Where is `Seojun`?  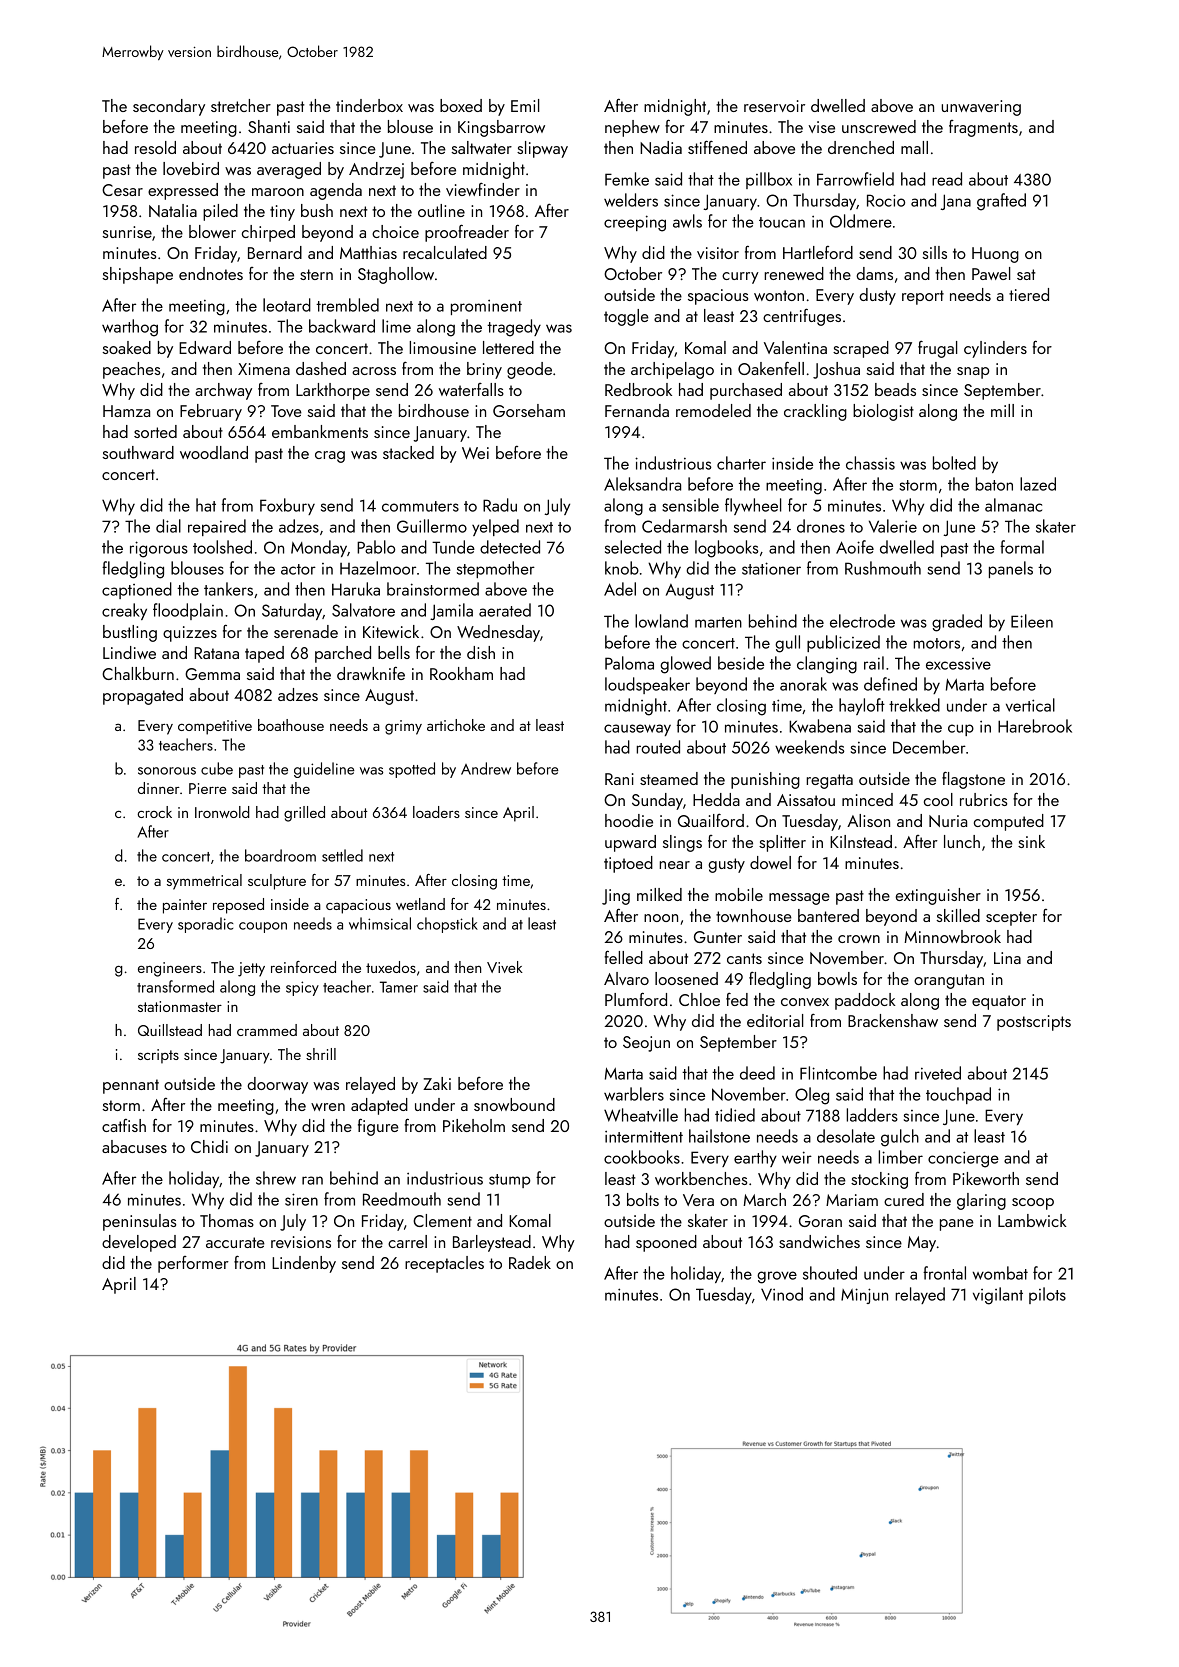
Seojun is located at coordinates (646, 1044).
